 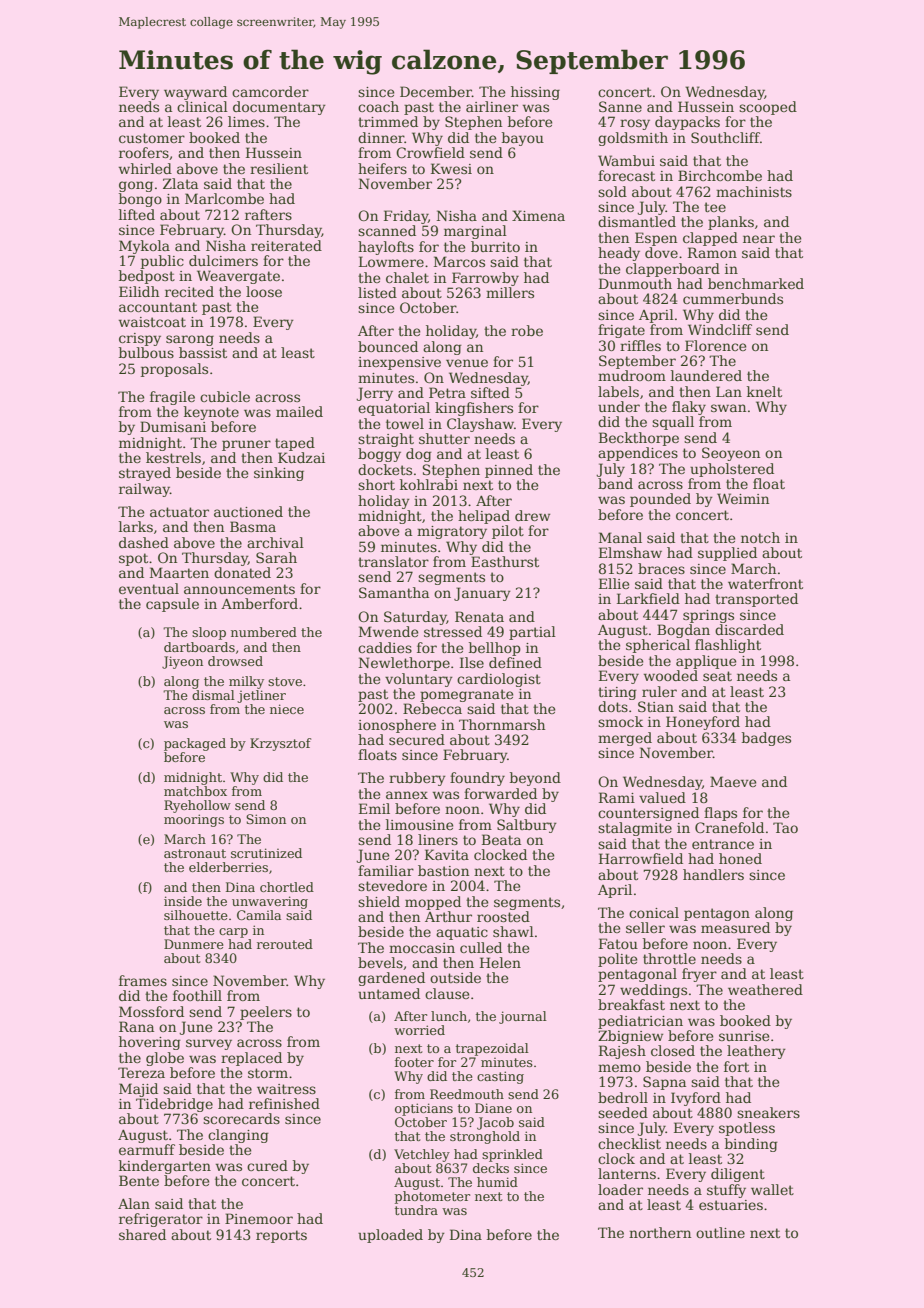 What do you see at coordinates (766, 739) in the image?
I see `badges` at bounding box center [766, 739].
